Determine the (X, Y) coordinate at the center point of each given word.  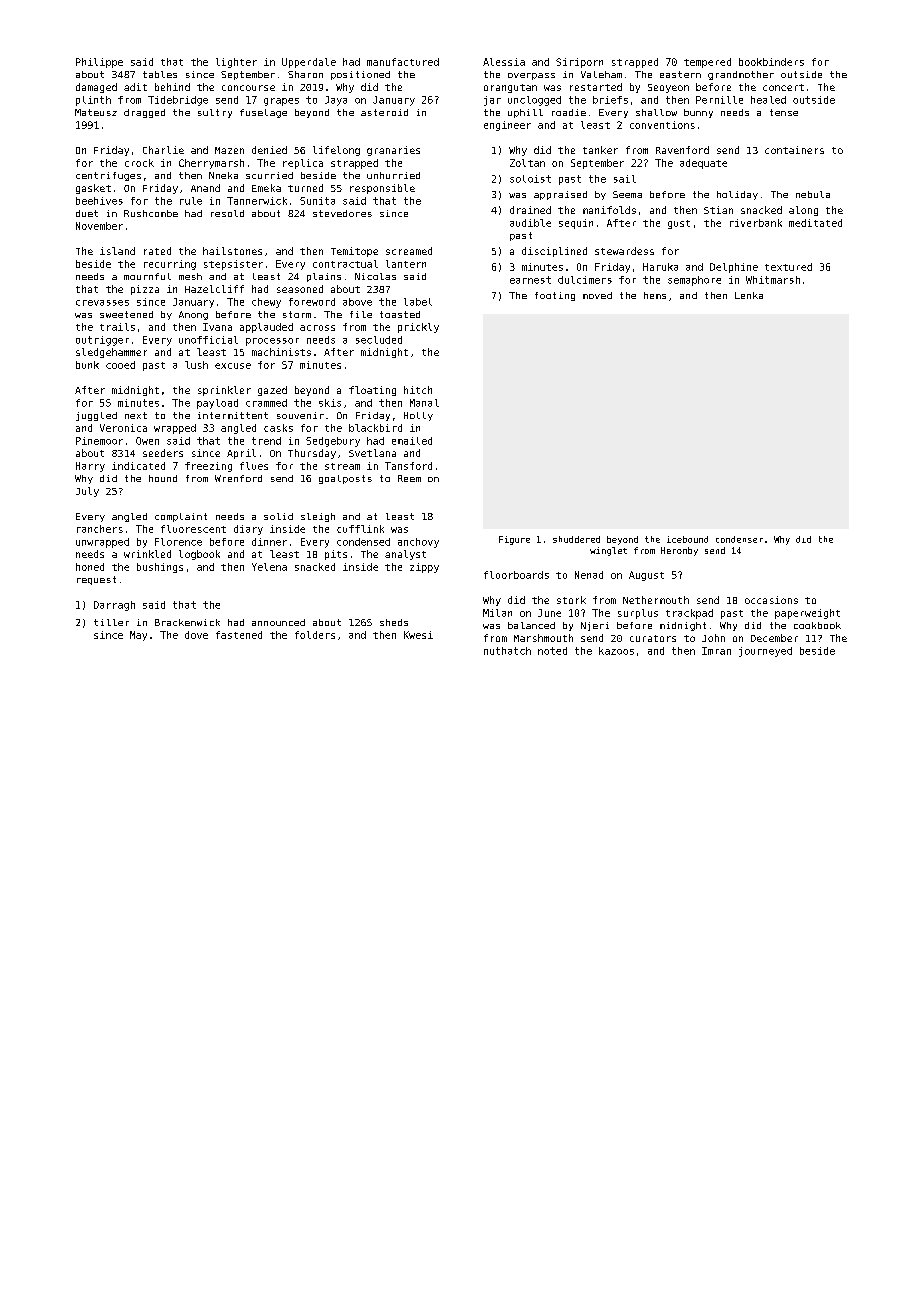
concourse (248, 88)
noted (552, 651)
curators (653, 638)
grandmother (741, 75)
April (241, 454)
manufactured (403, 62)
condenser (739, 539)
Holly (418, 416)
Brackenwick (187, 622)
